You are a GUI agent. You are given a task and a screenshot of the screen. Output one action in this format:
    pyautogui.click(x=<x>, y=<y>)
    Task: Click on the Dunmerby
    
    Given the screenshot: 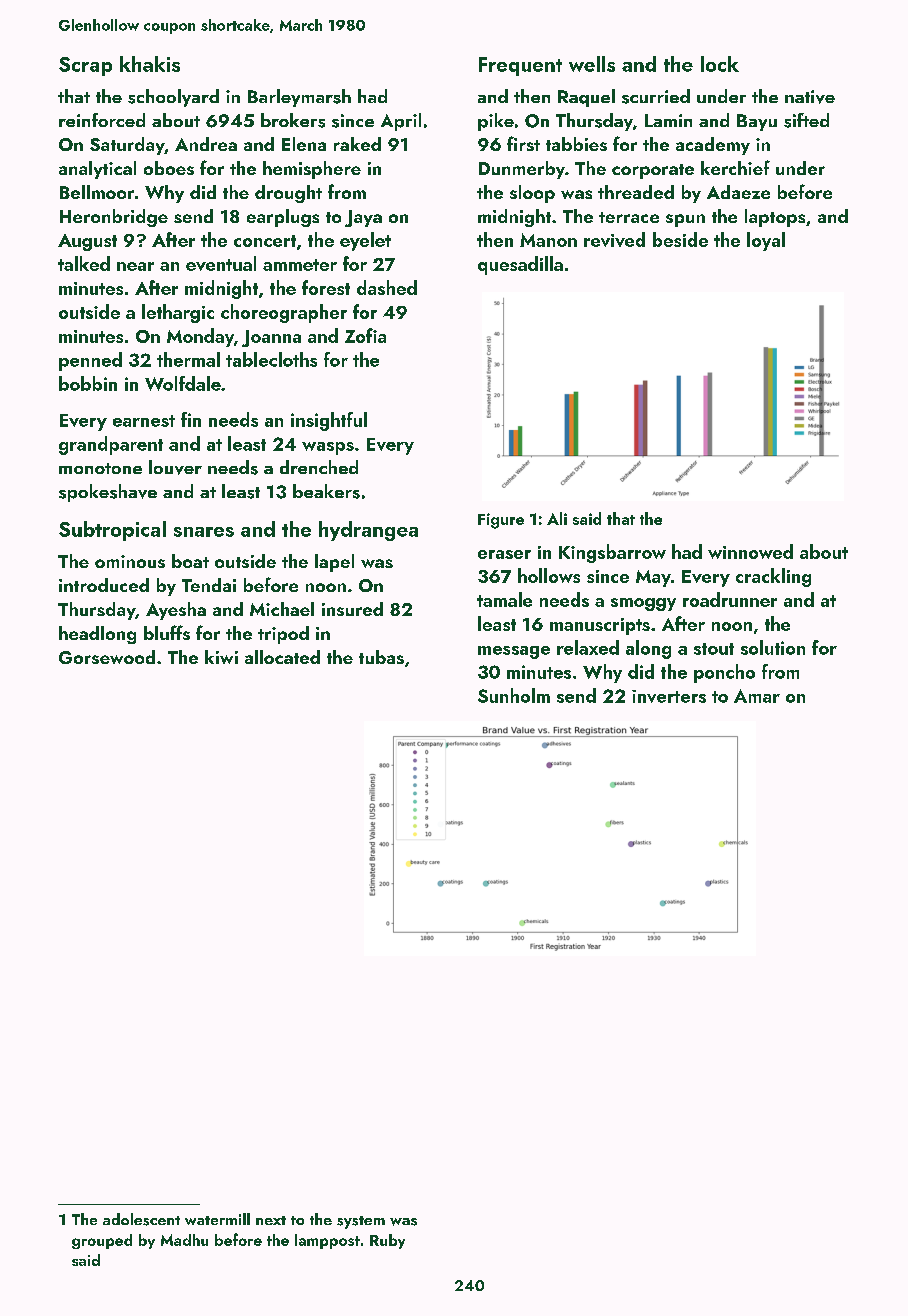 What is the action you would take?
    pyautogui.click(x=522, y=170)
